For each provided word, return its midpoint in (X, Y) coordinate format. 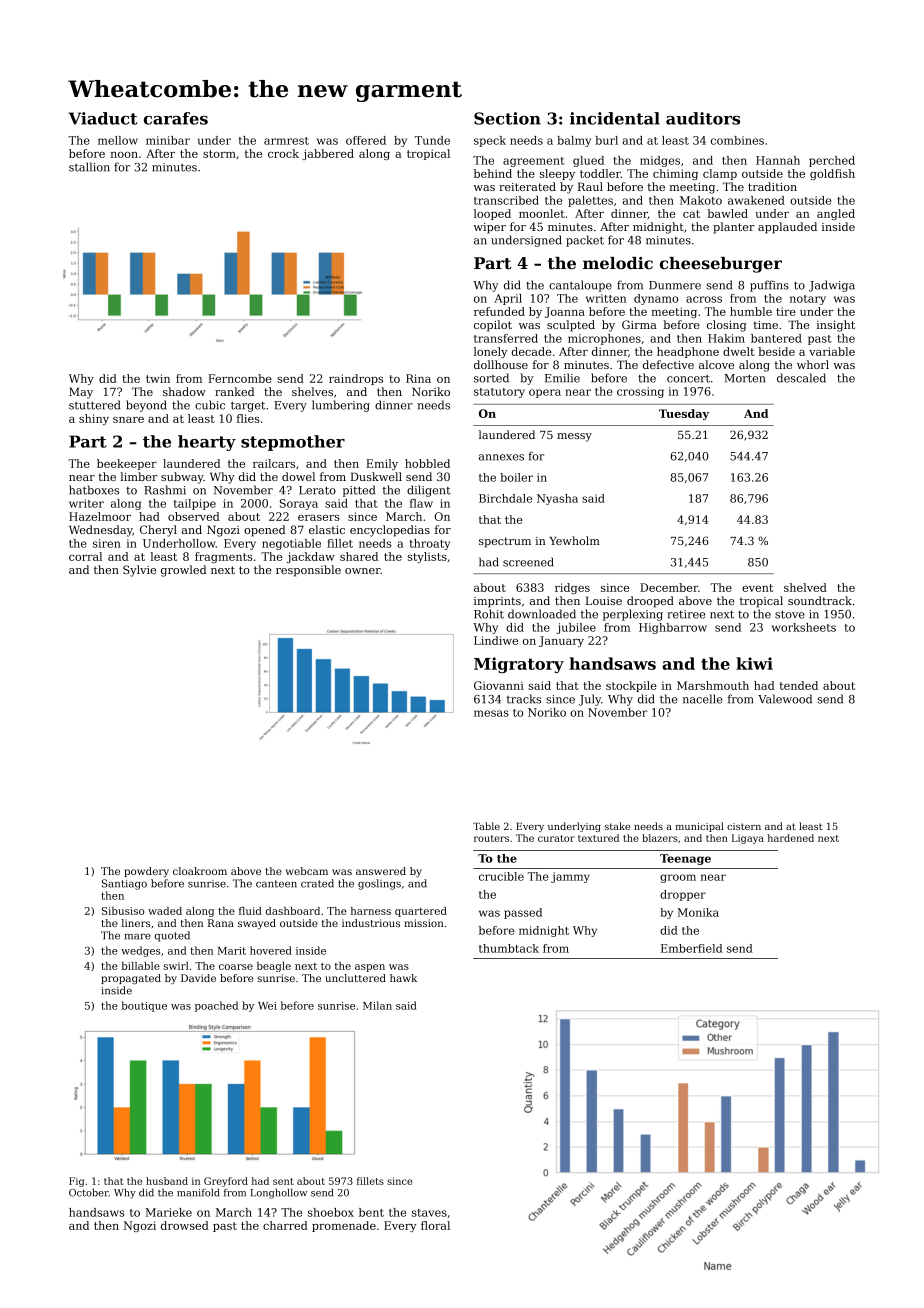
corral (85, 556)
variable (832, 351)
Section (507, 118)
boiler (516, 477)
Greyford (226, 1182)
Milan (377, 1005)
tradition (772, 186)
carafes (176, 118)
